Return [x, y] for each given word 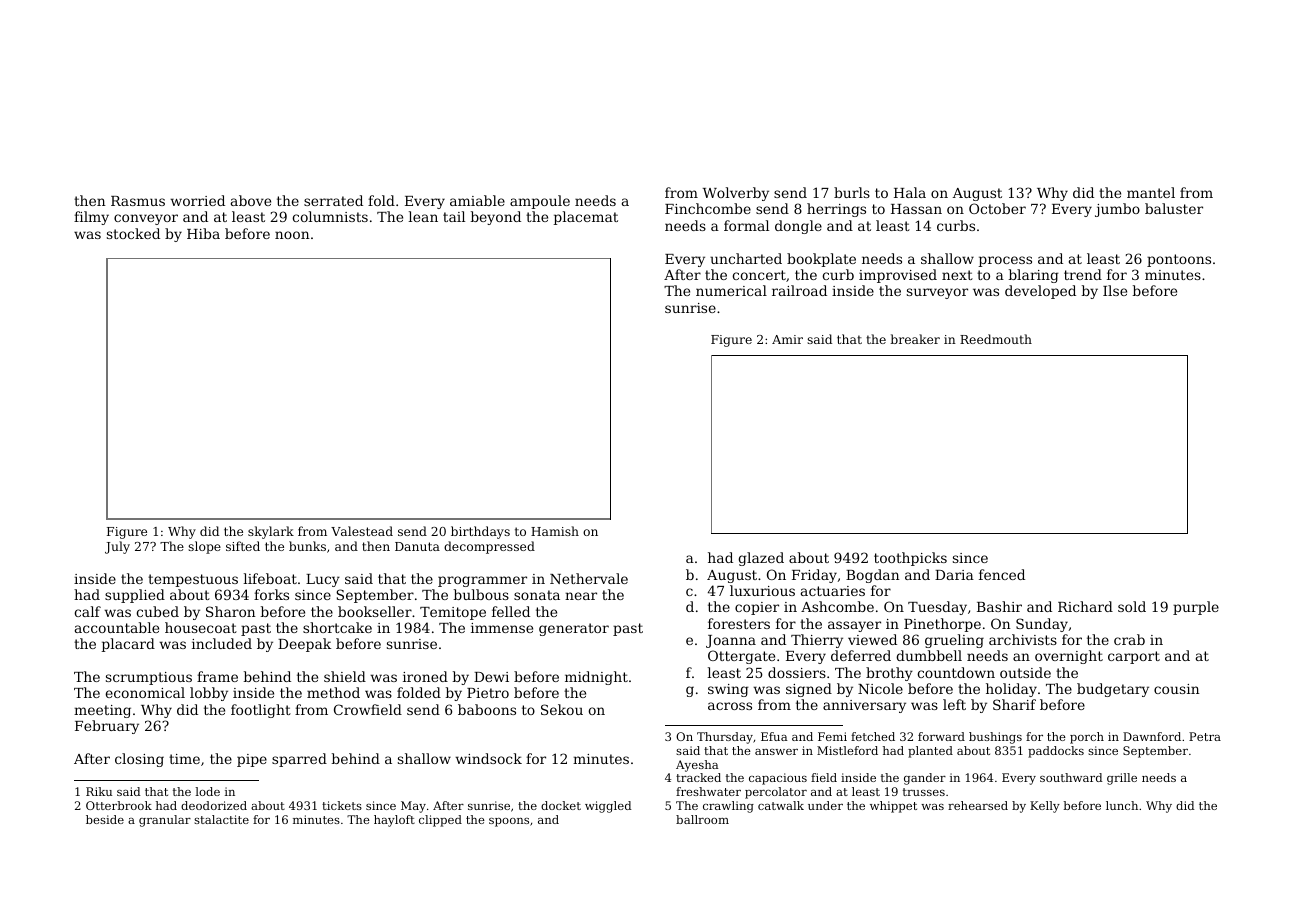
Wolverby [736, 194]
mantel [1151, 192]
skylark [271, 532]
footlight [261, 711]
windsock [488, 758]
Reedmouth [996, 339]
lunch [1122, 805]
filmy [91, 218]
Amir [787, 339]
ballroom [702, 819]
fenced [1002, 574]
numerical [731, 290]
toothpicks [910, 559]
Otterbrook [119, 805]
